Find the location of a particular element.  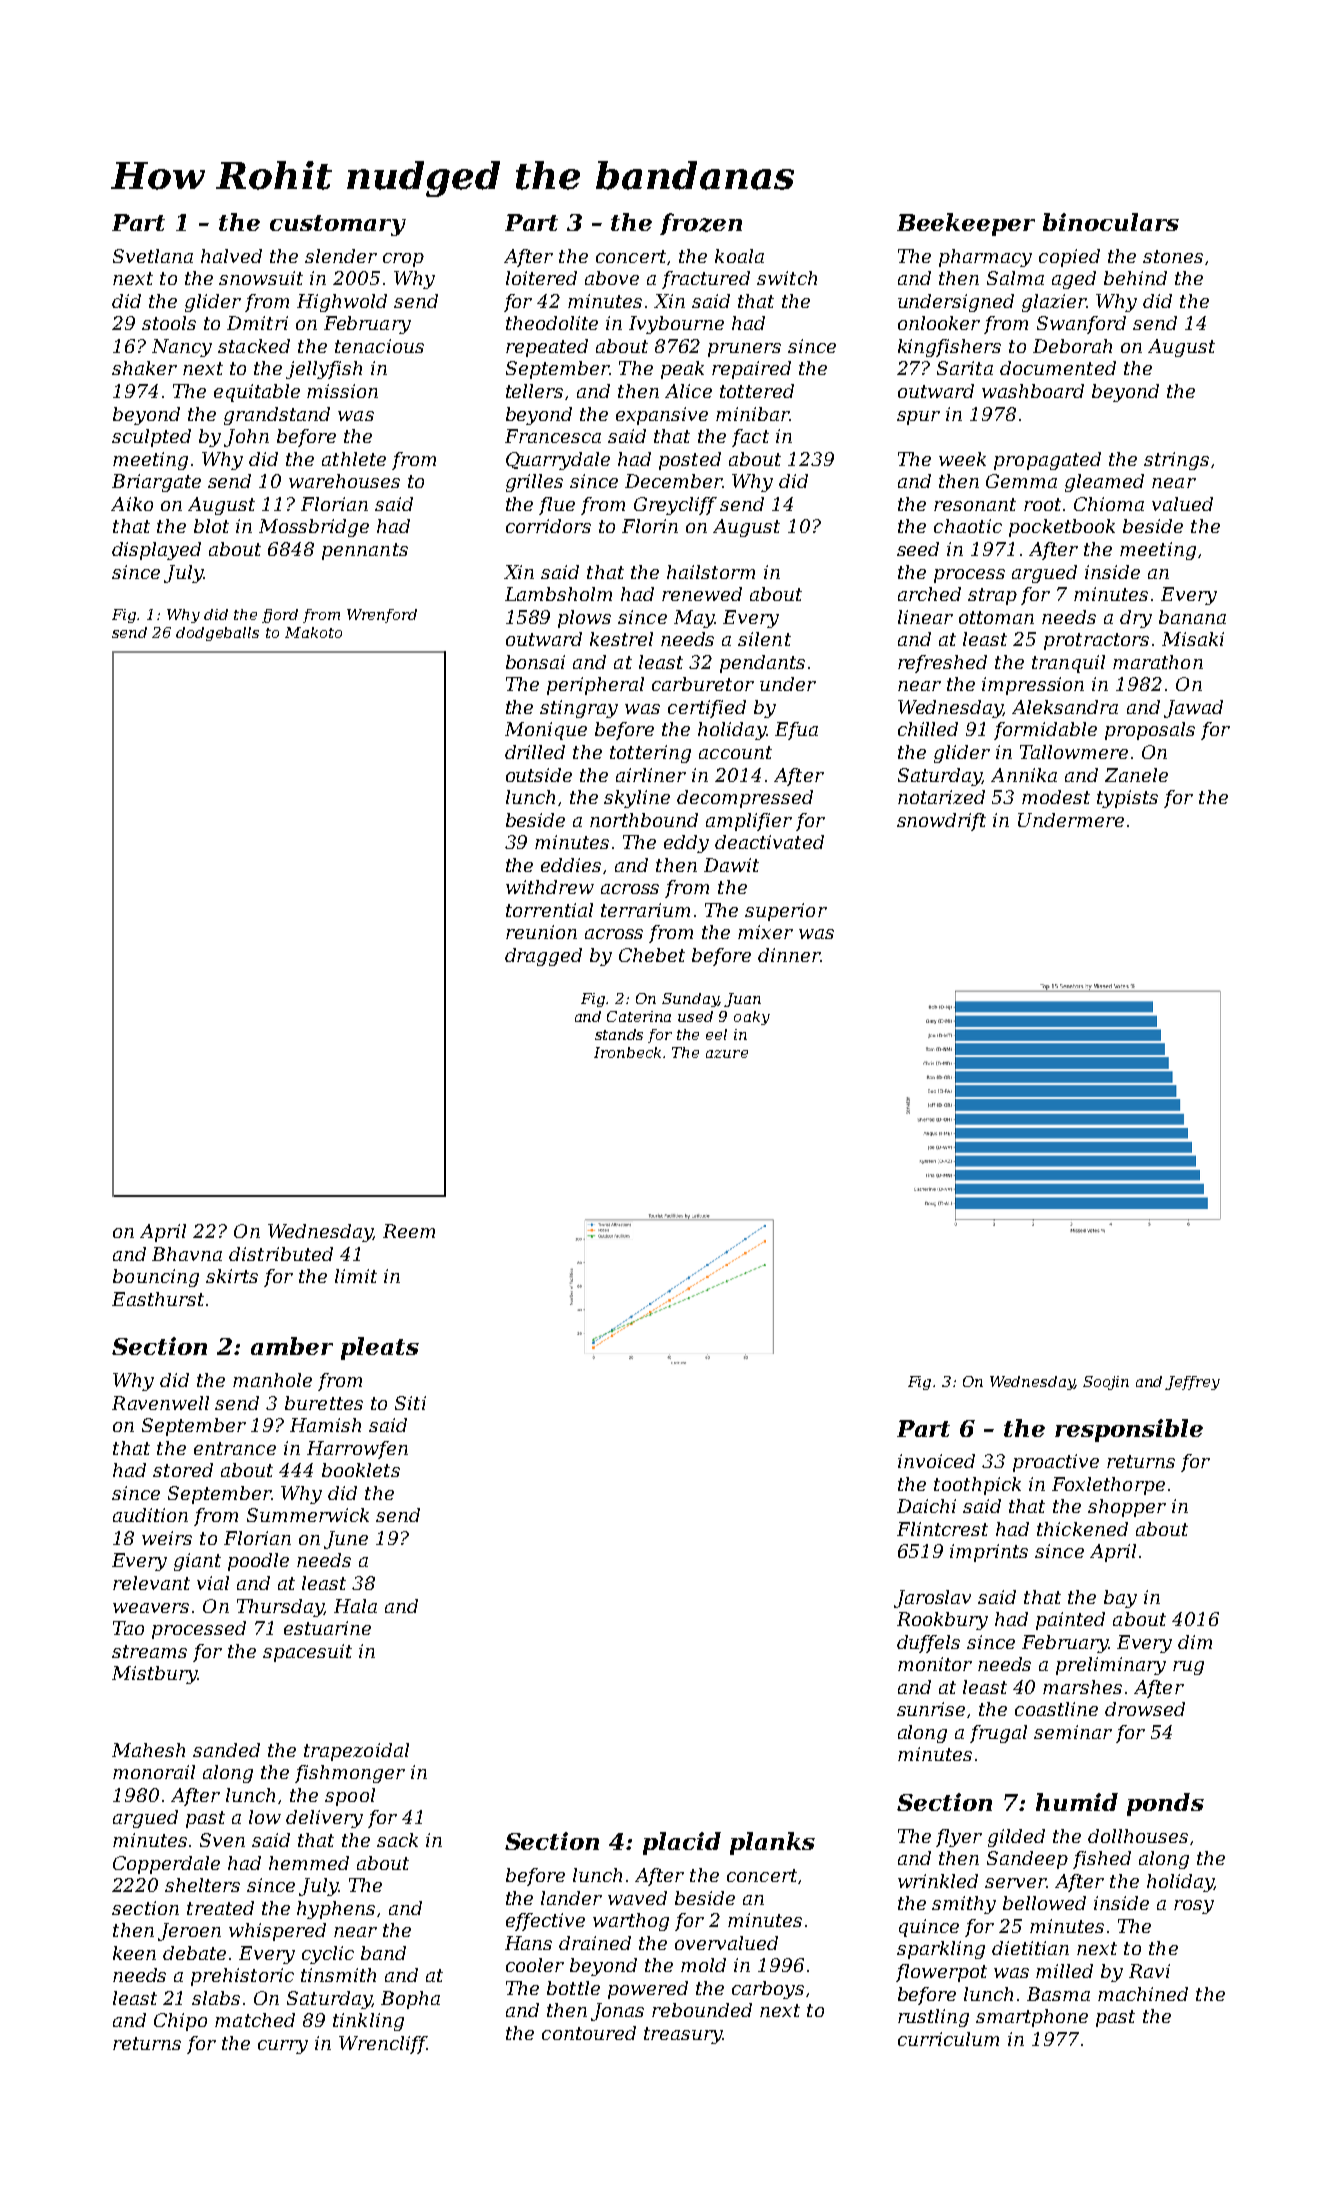

Mistbury is located at coordinates (155, 1675).
